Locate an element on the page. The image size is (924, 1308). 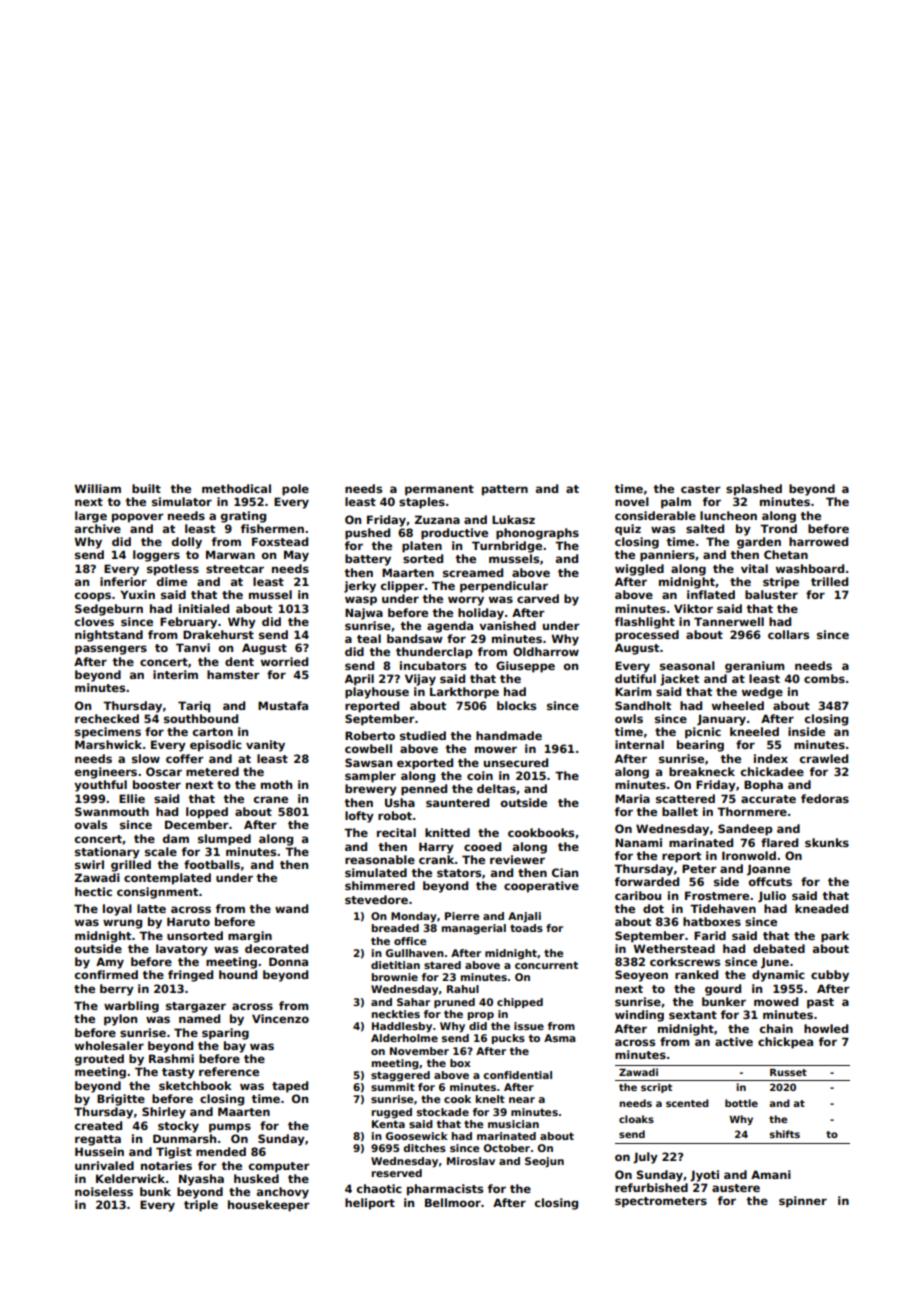
passengers is located at coordinates (111, 650).
